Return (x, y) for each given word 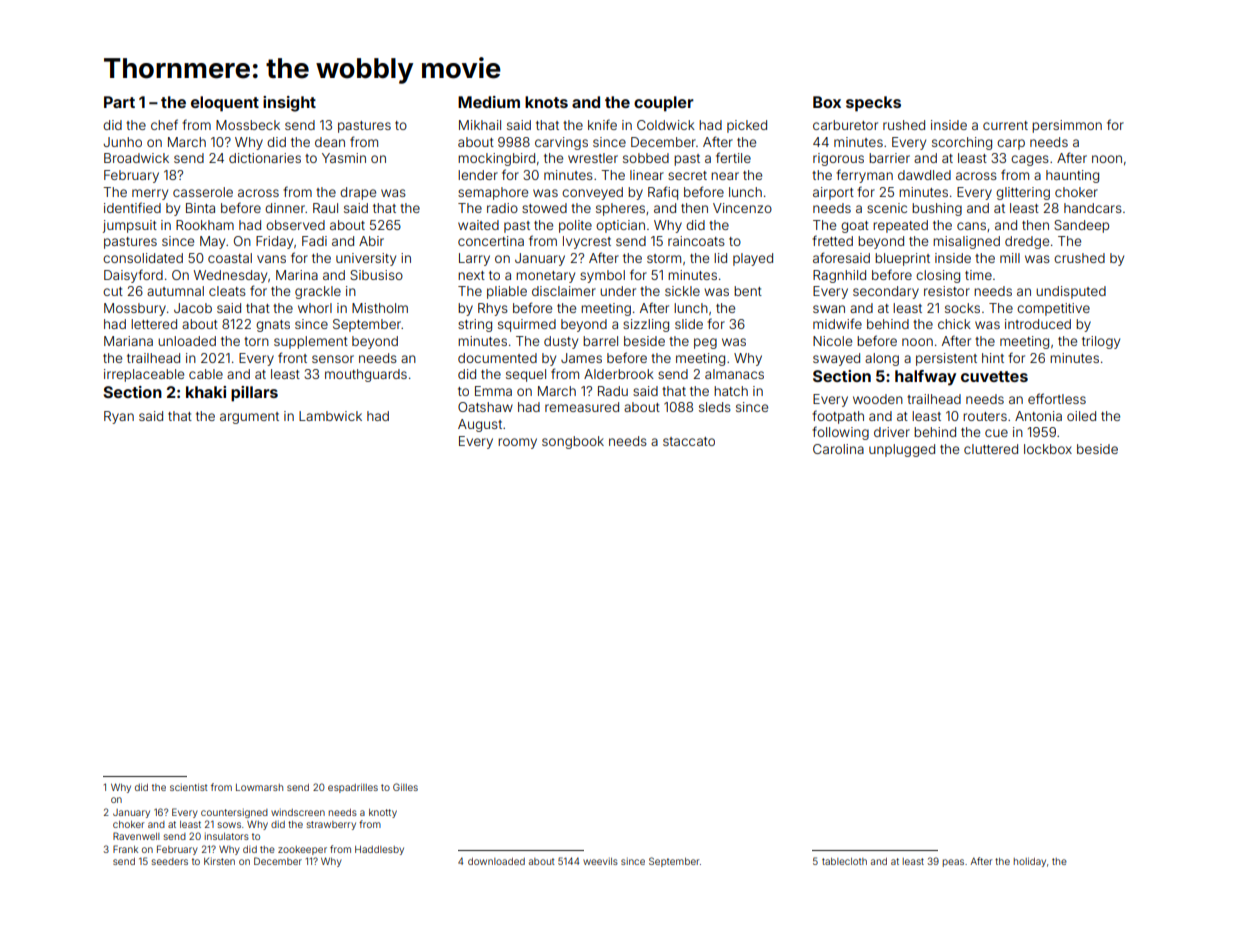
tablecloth (844, 861)
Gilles (405, 787)
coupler (664, 104)
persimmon (1067, 126)
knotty (383, 813)
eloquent (225, 104)
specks (873, 104)
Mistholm (380, 308)
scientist (189, 787)
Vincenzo (742, 208)
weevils (600, 861)
